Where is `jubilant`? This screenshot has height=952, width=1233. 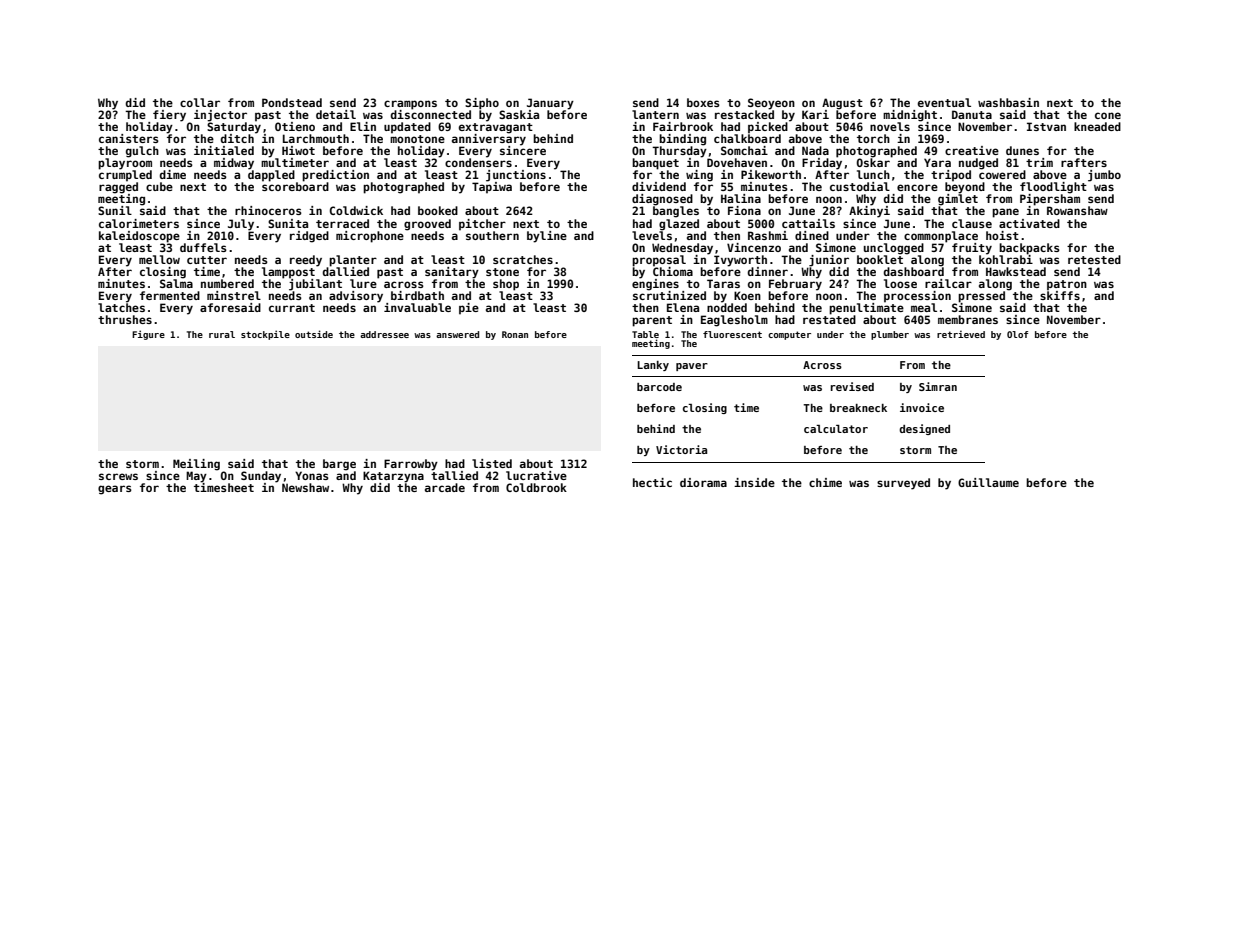
jubilant is located at coordinates (315, 284).
